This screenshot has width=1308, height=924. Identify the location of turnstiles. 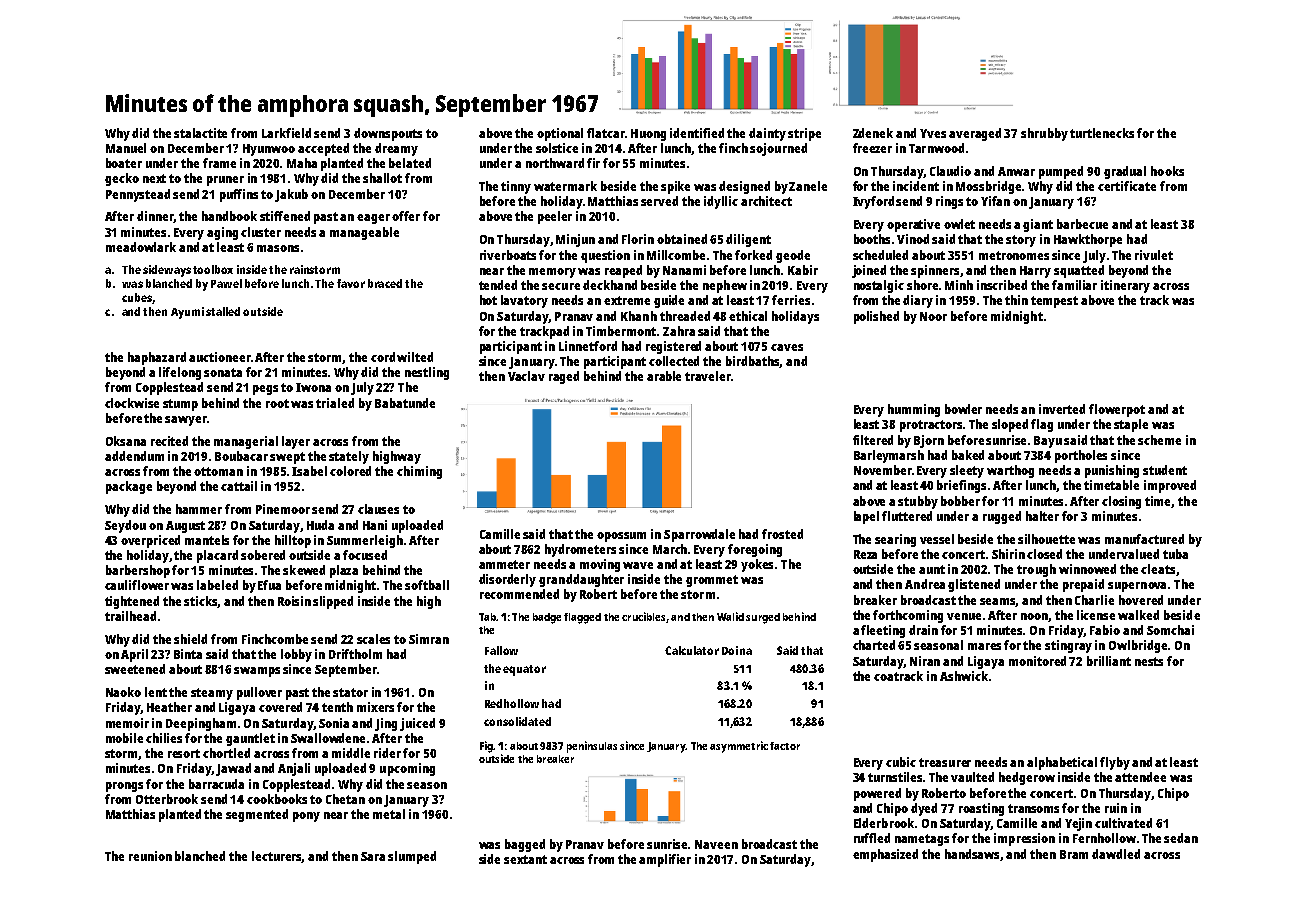
(895, 777).
